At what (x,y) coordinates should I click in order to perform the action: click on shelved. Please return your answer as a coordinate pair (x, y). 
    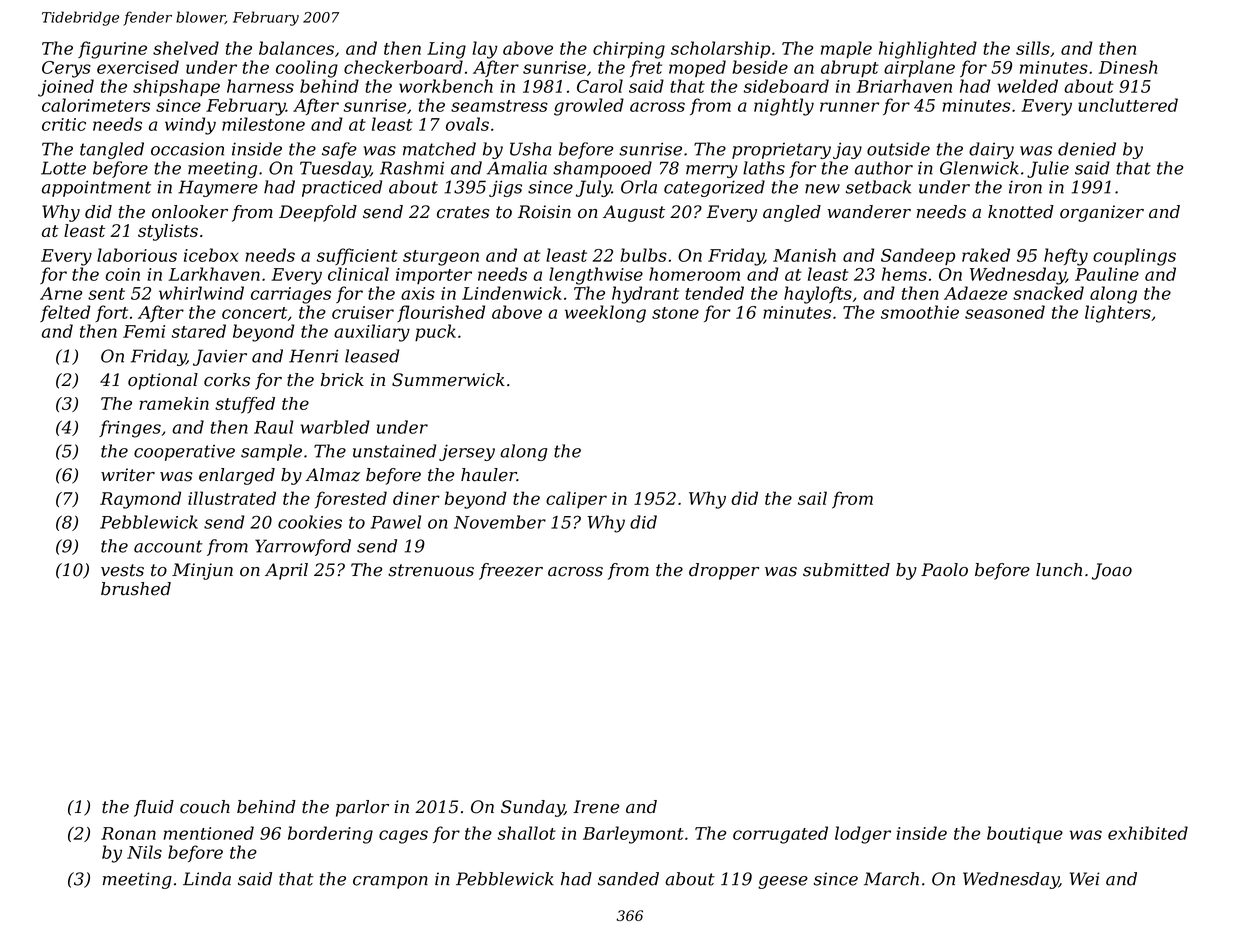
    Looking at the image, I should click on (186, 48).
